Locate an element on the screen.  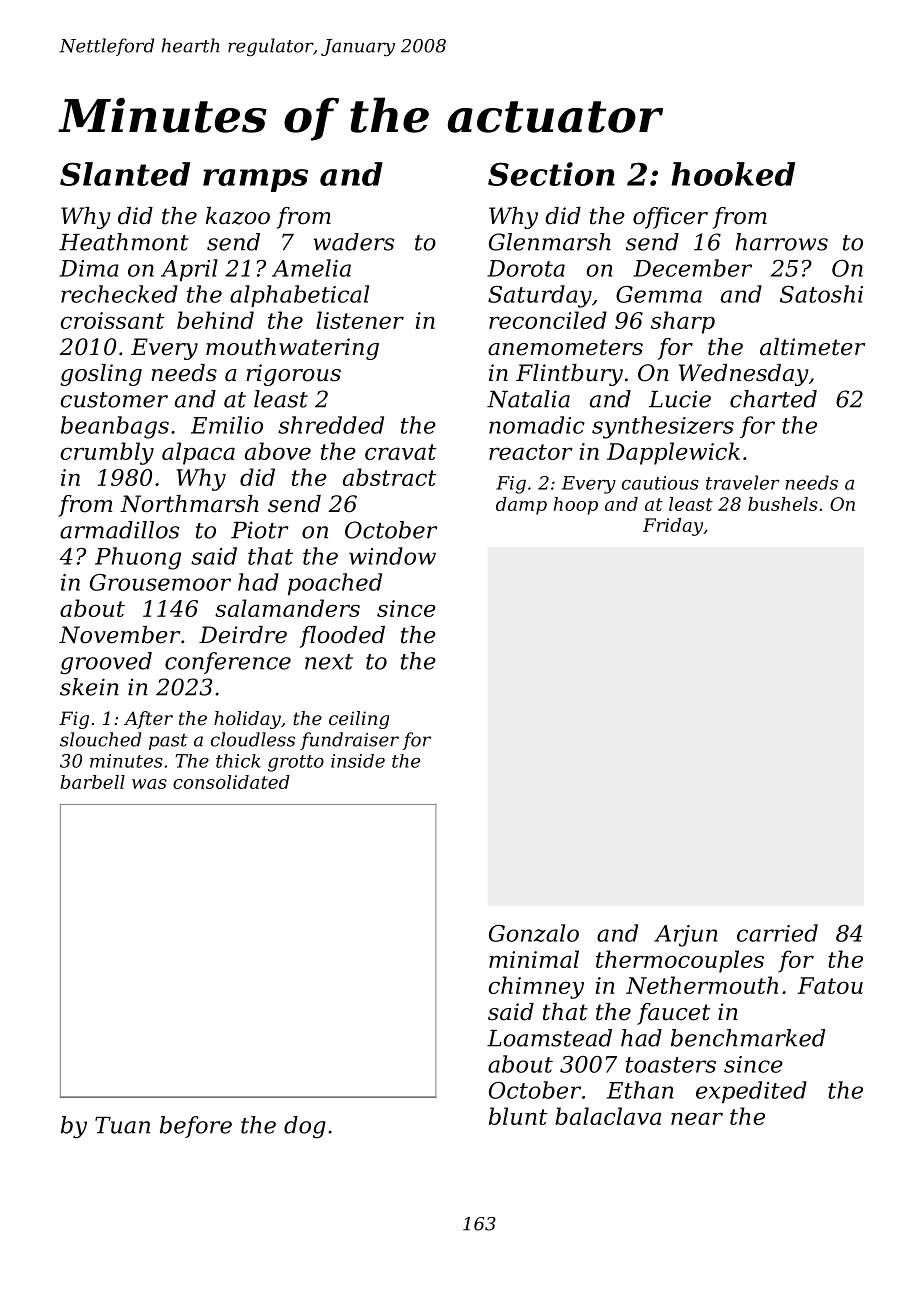
Phuong is located at coordinates (138, 558).
